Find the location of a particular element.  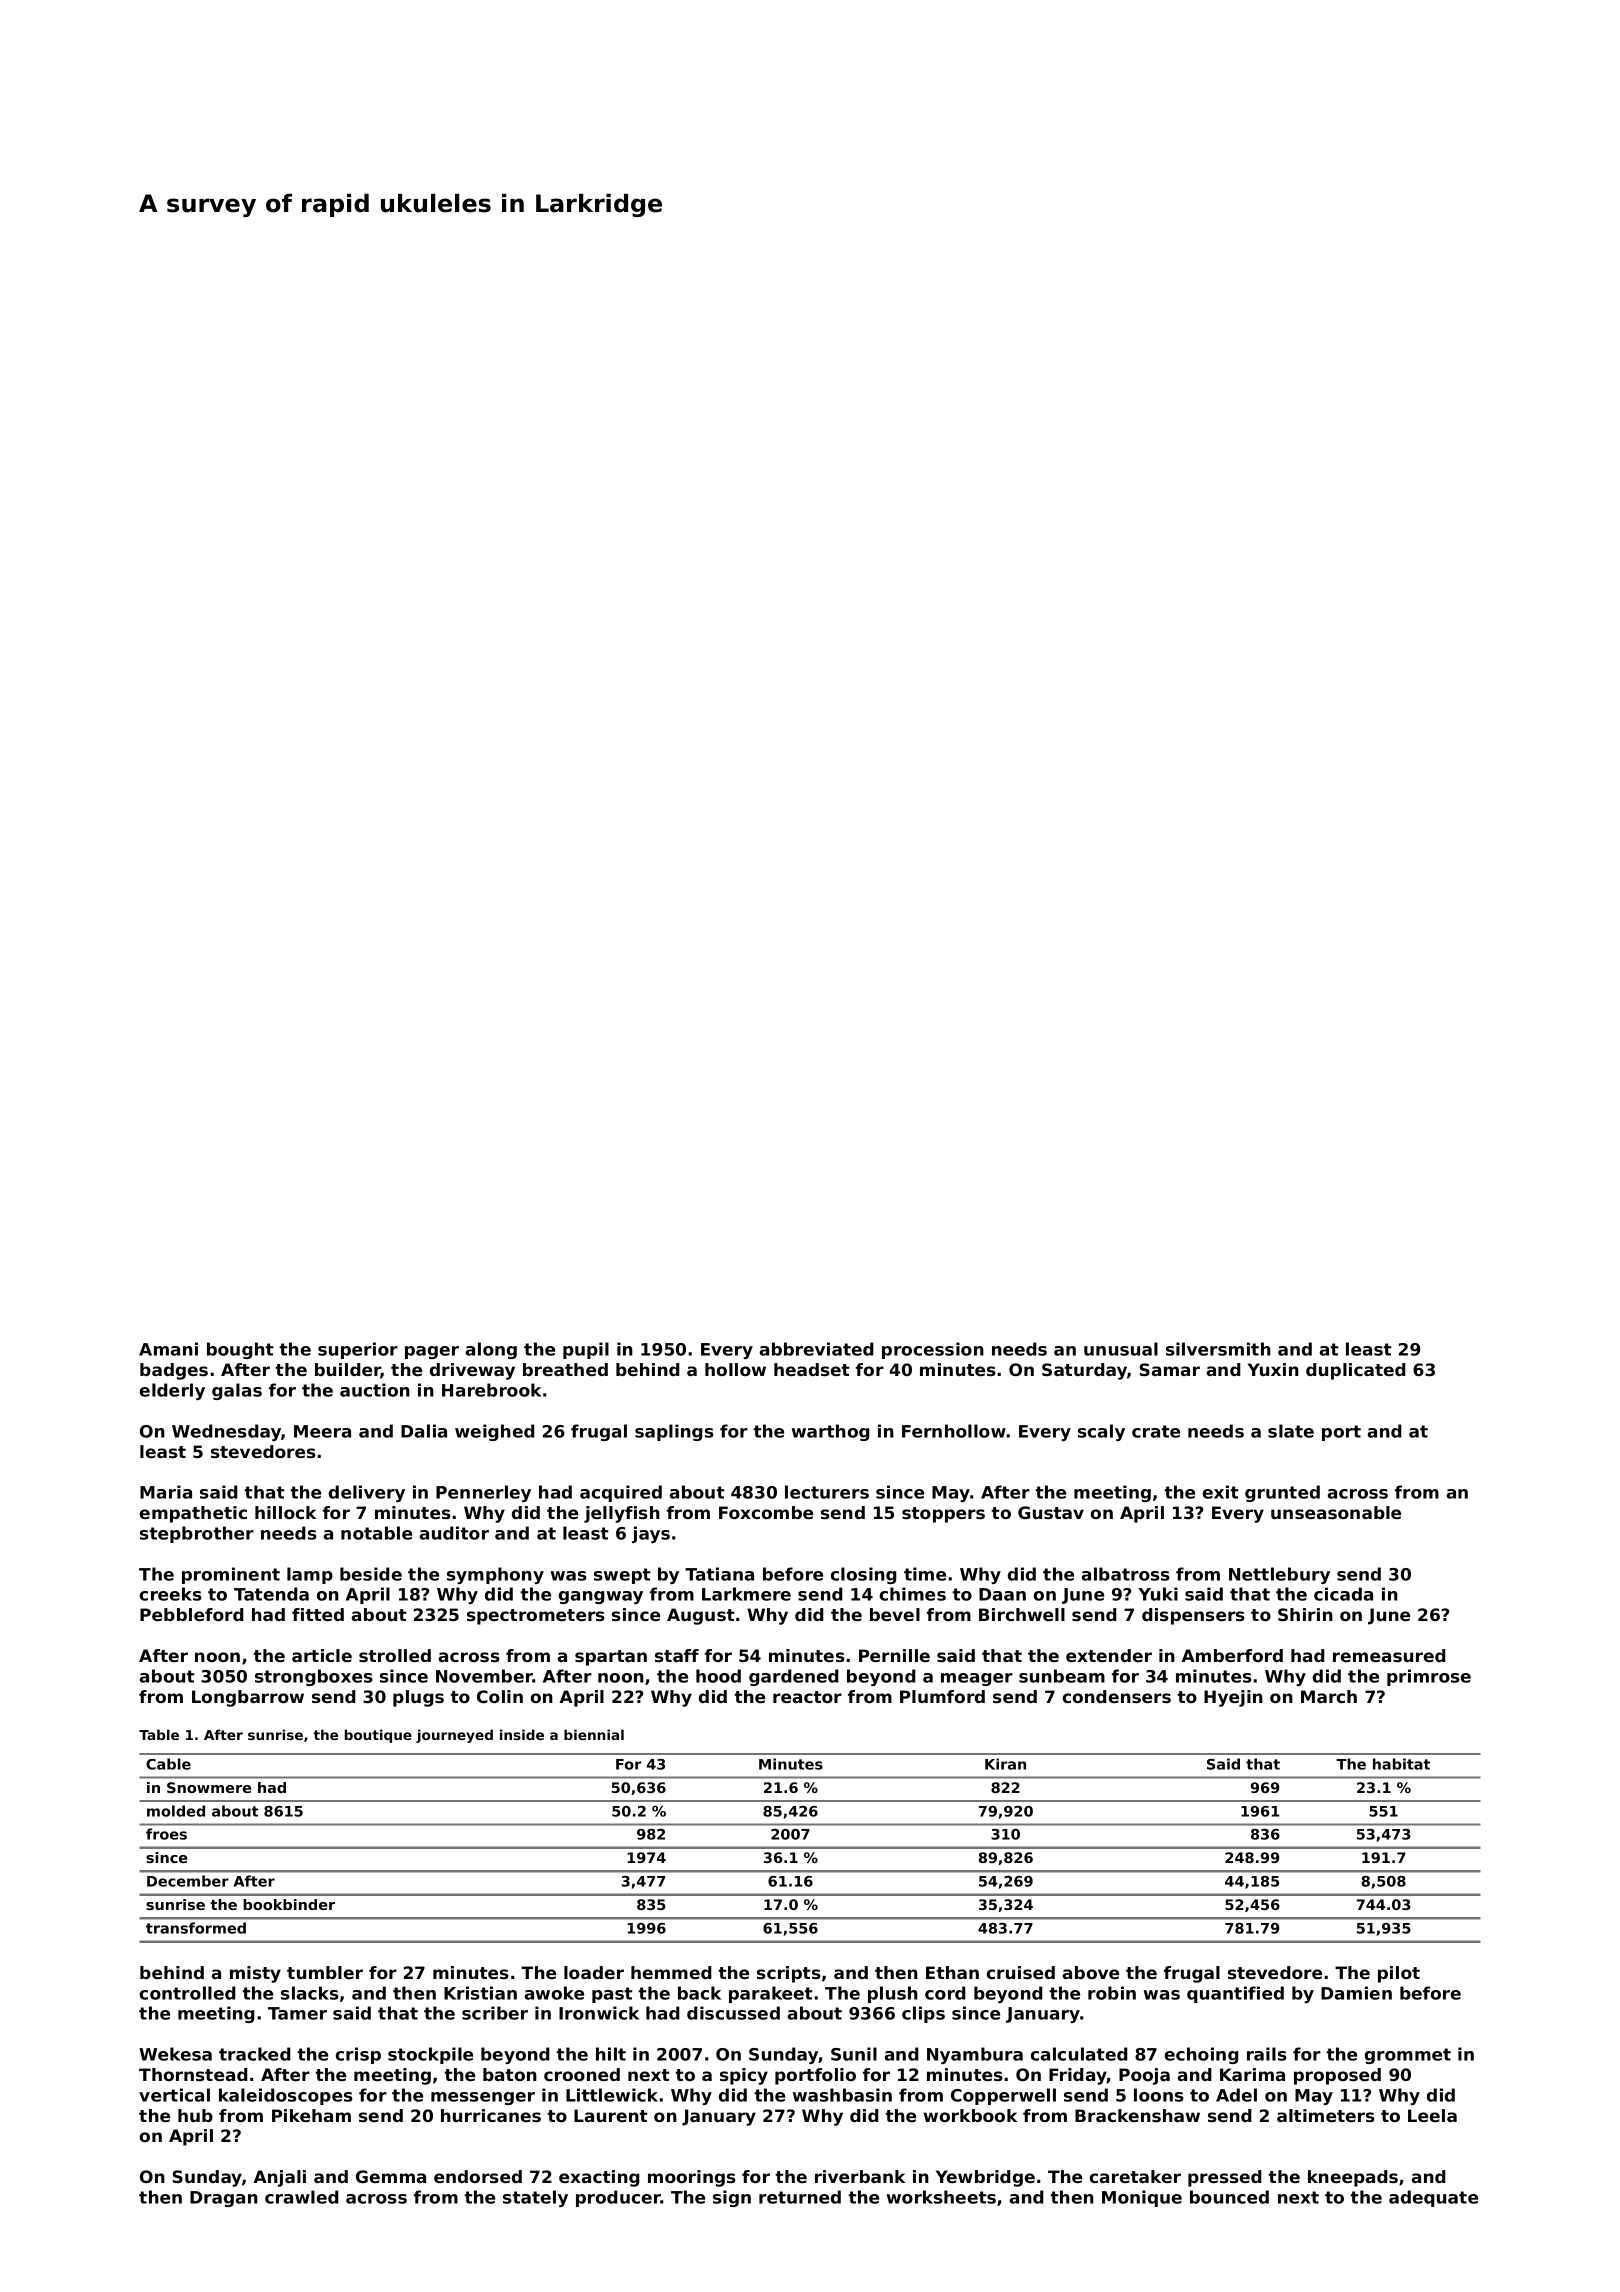

froes is located at coordinates (166, 1834).
